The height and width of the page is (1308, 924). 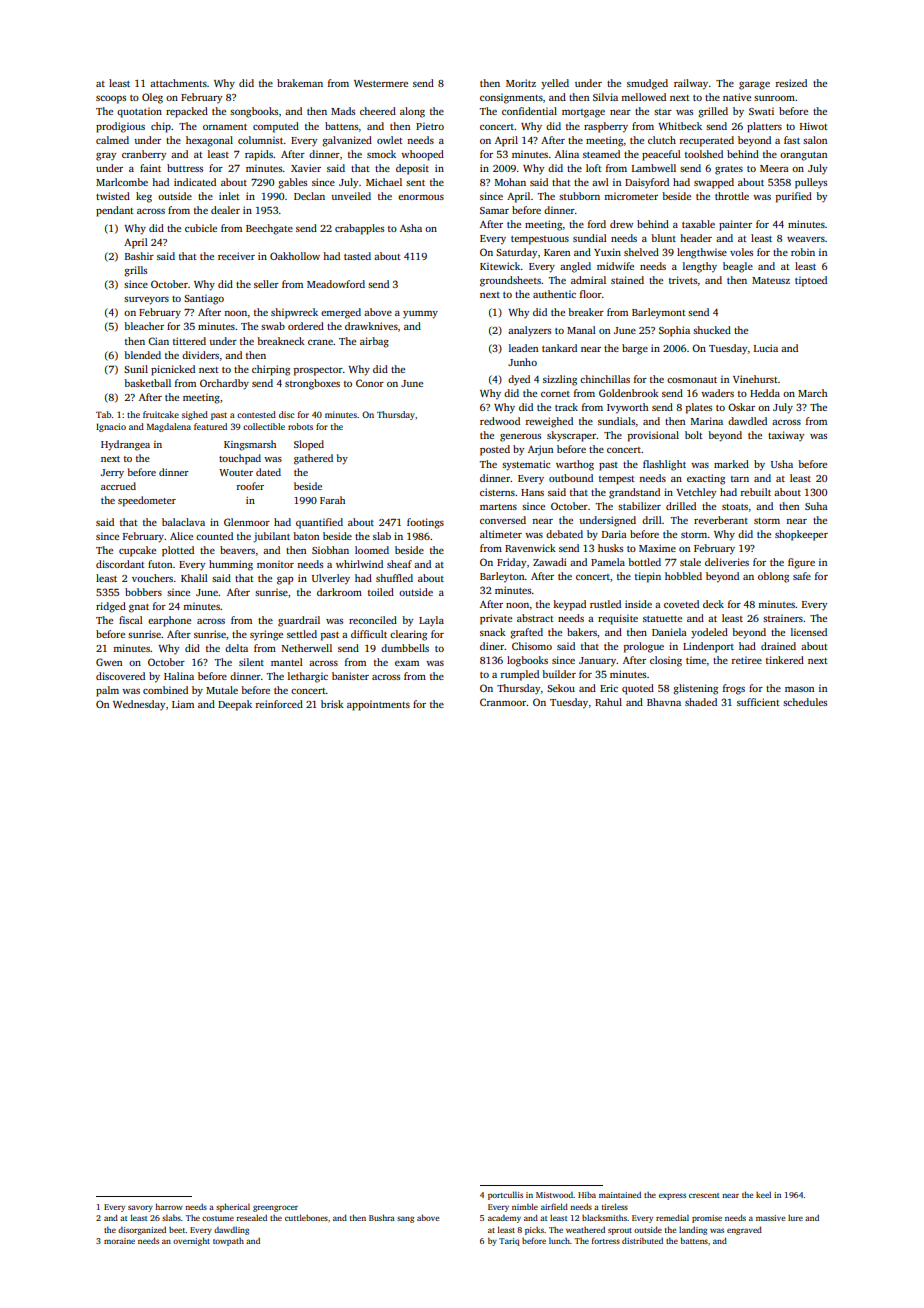 I want to click on gap, so click(x=285, y=581).
